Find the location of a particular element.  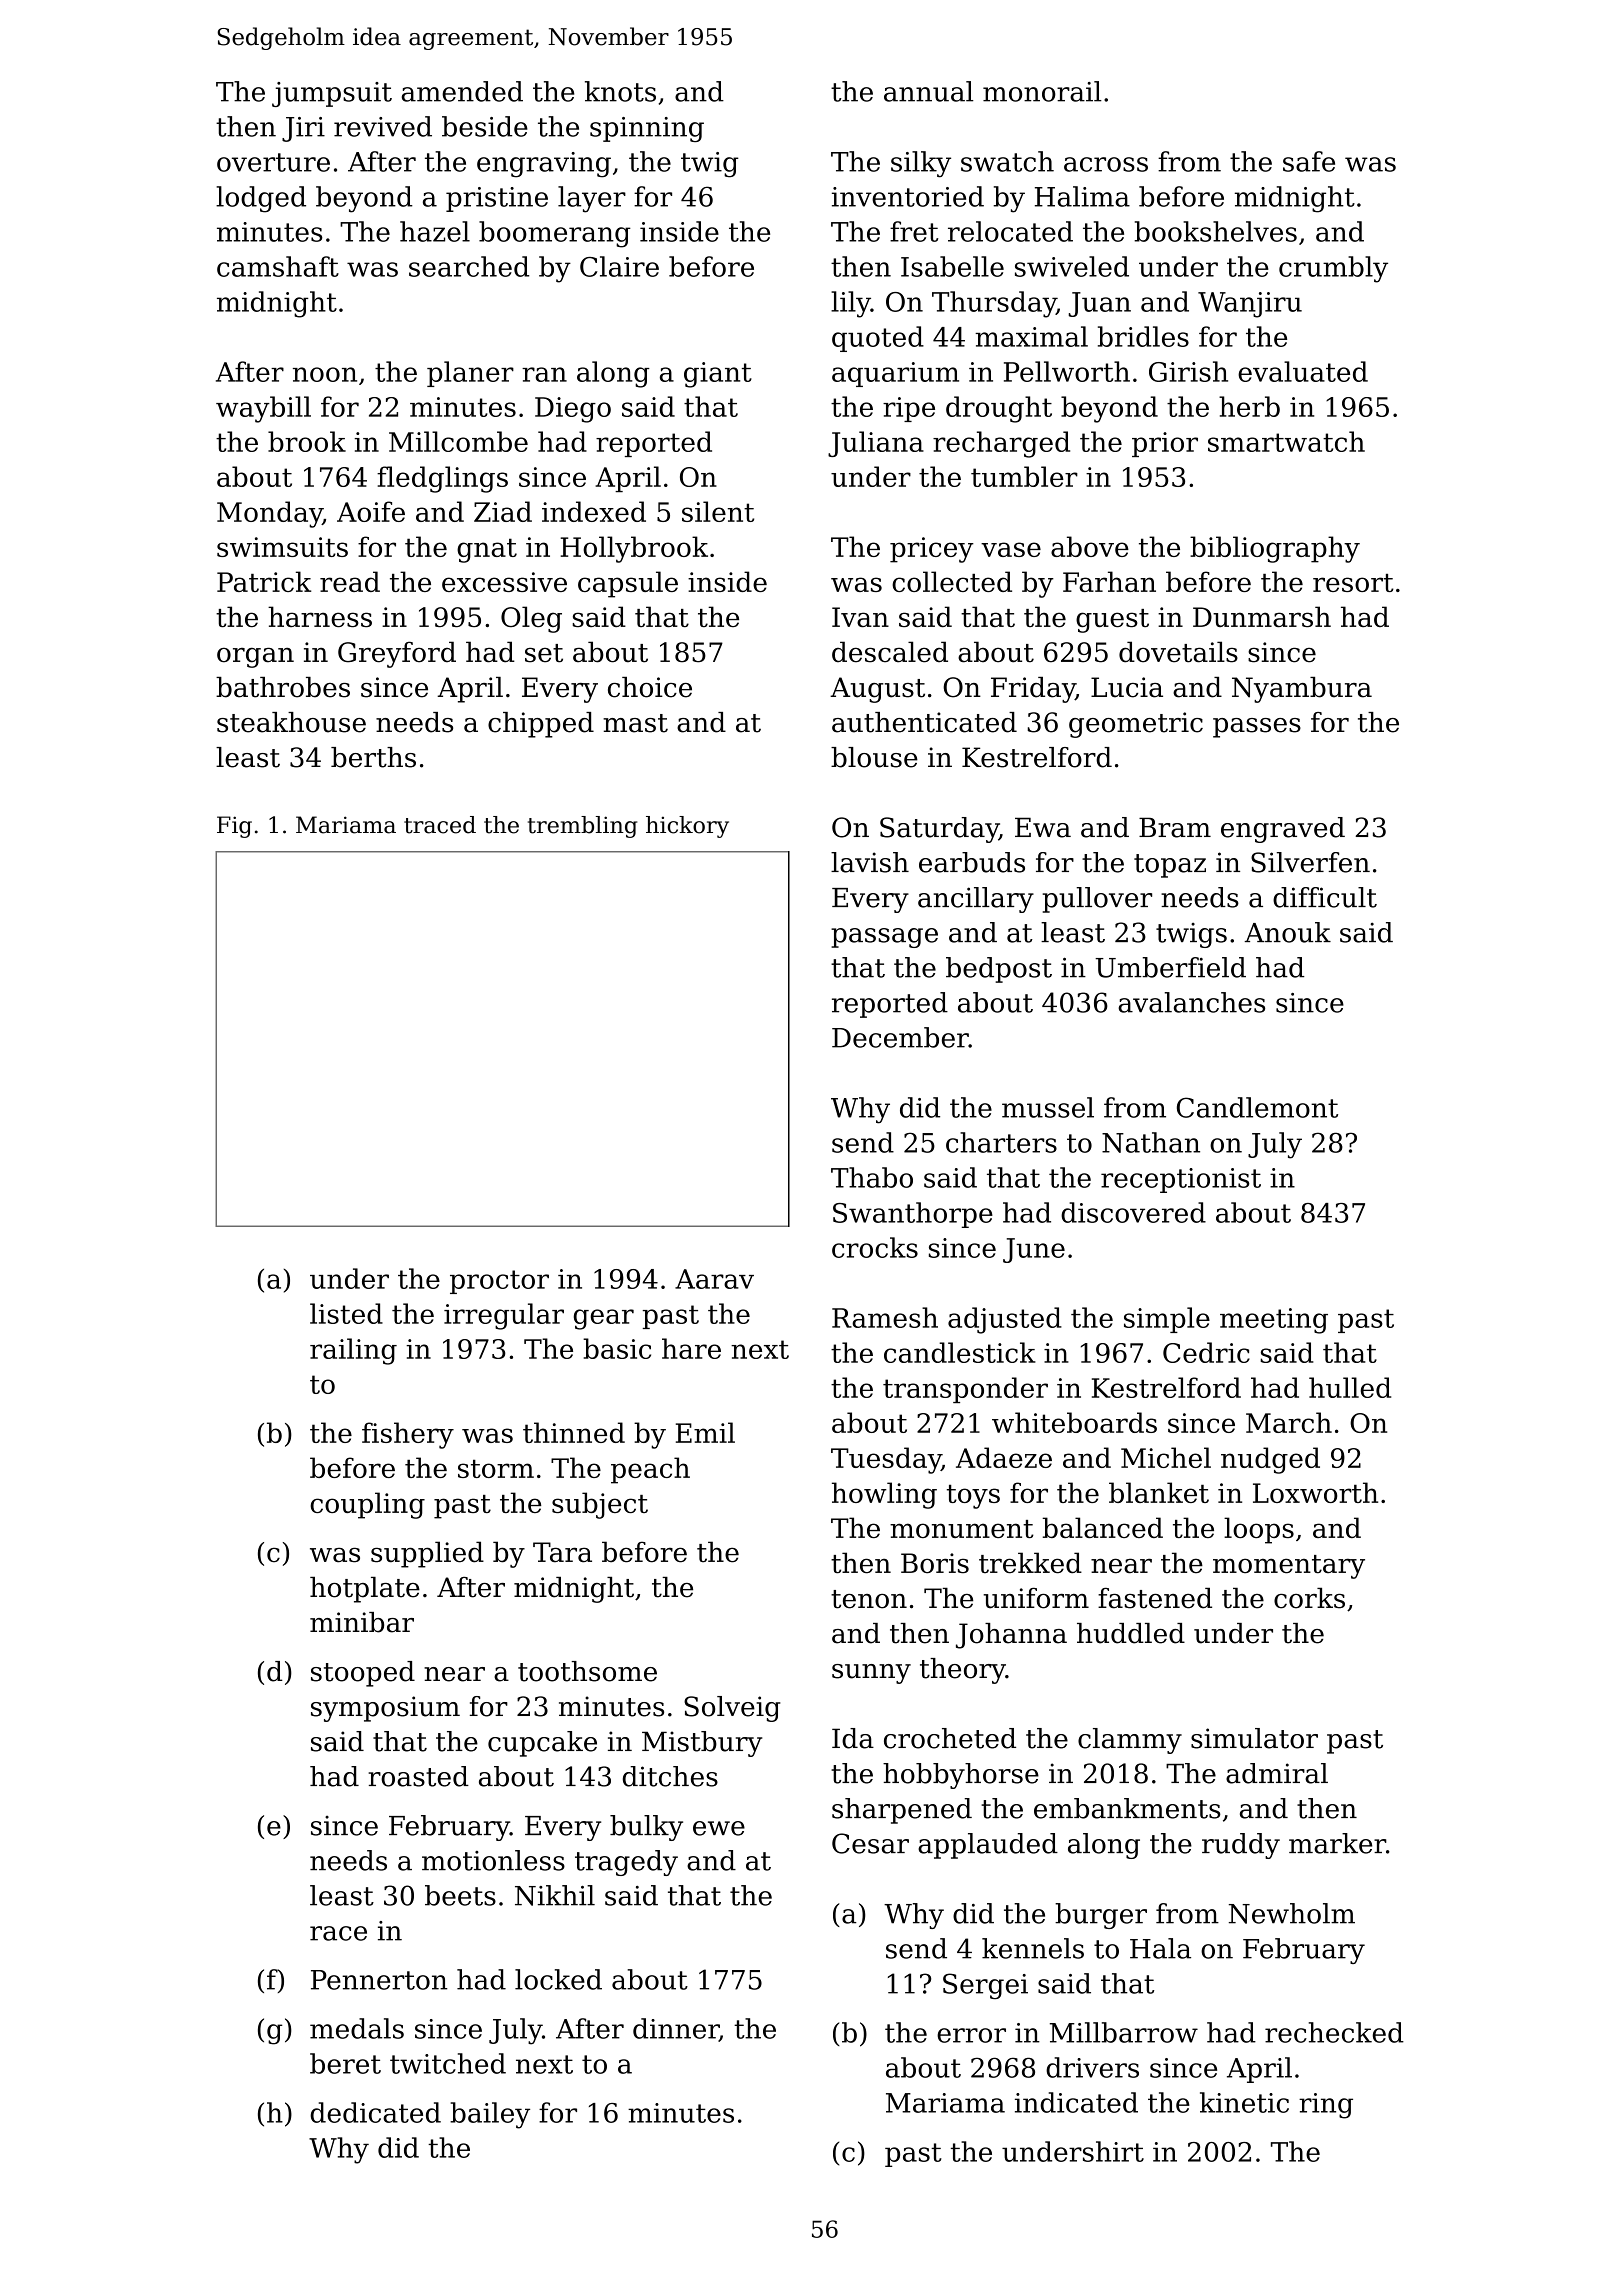

corks is located at coordinates (1309, 1598).
